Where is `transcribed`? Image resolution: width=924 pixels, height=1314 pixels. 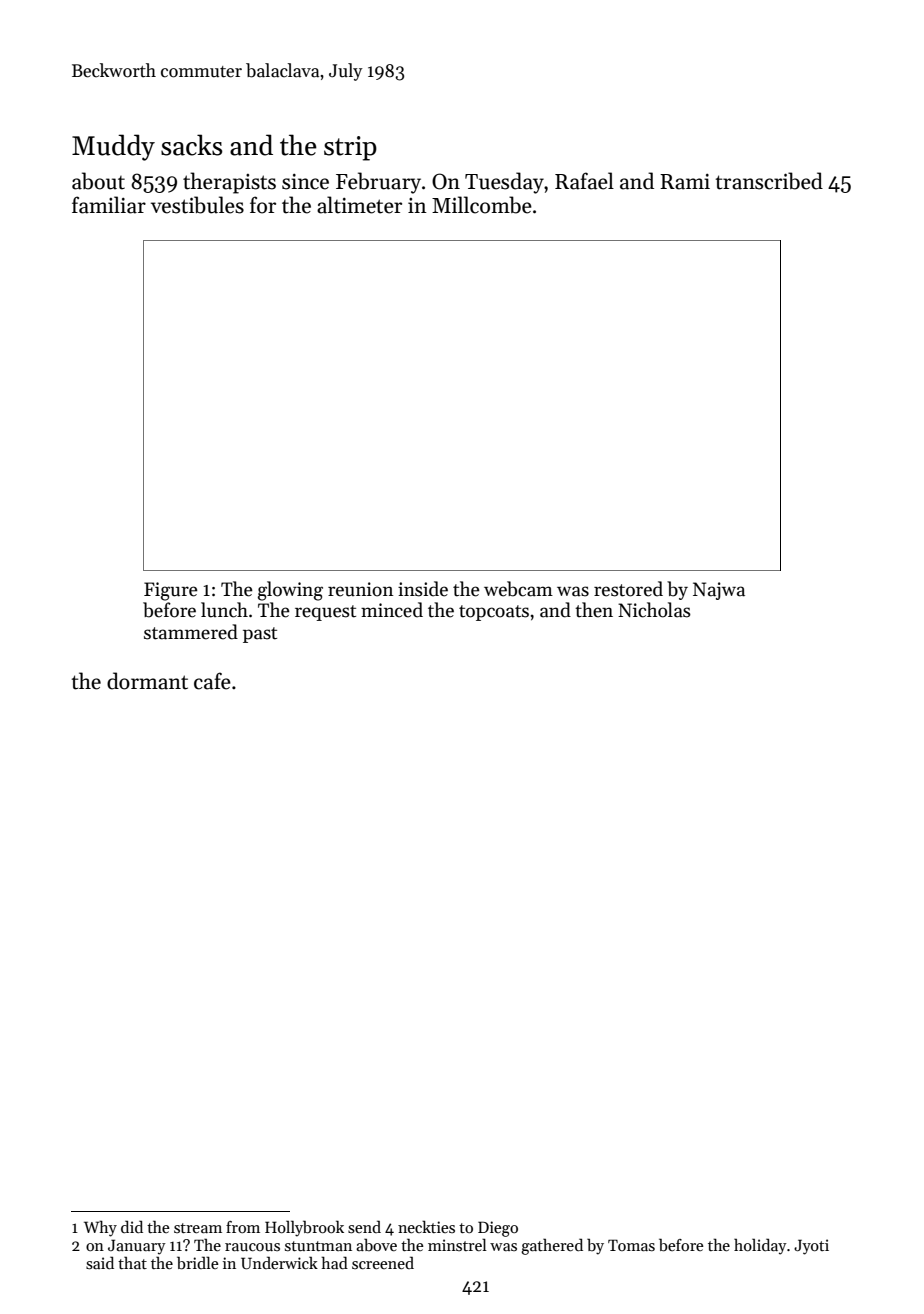 transcribed is located at coordinates (769, 181).
